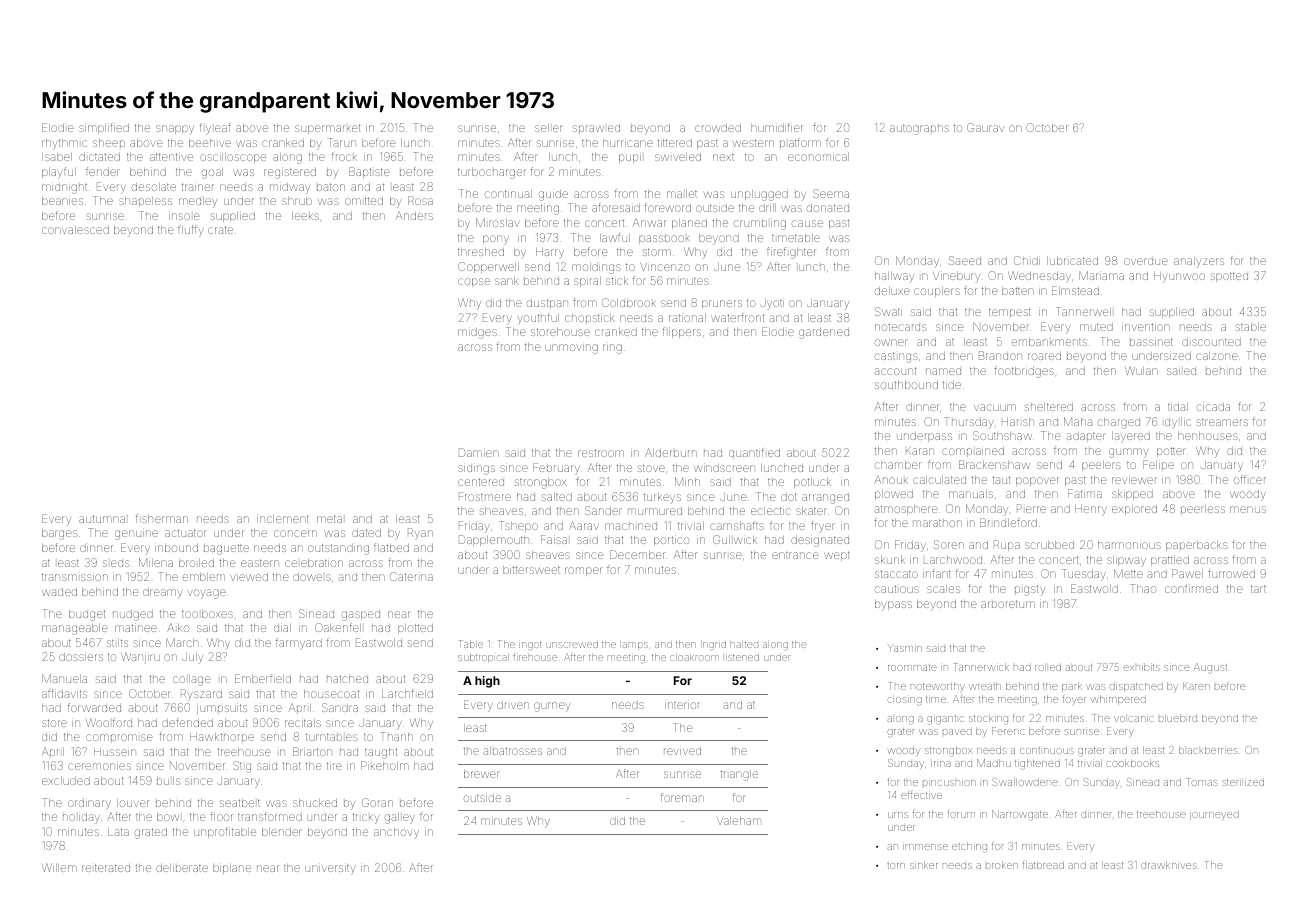 Image resolution: width=1308 pixels, height=924 pixels. I want to click on grated, so click(151, 833).
